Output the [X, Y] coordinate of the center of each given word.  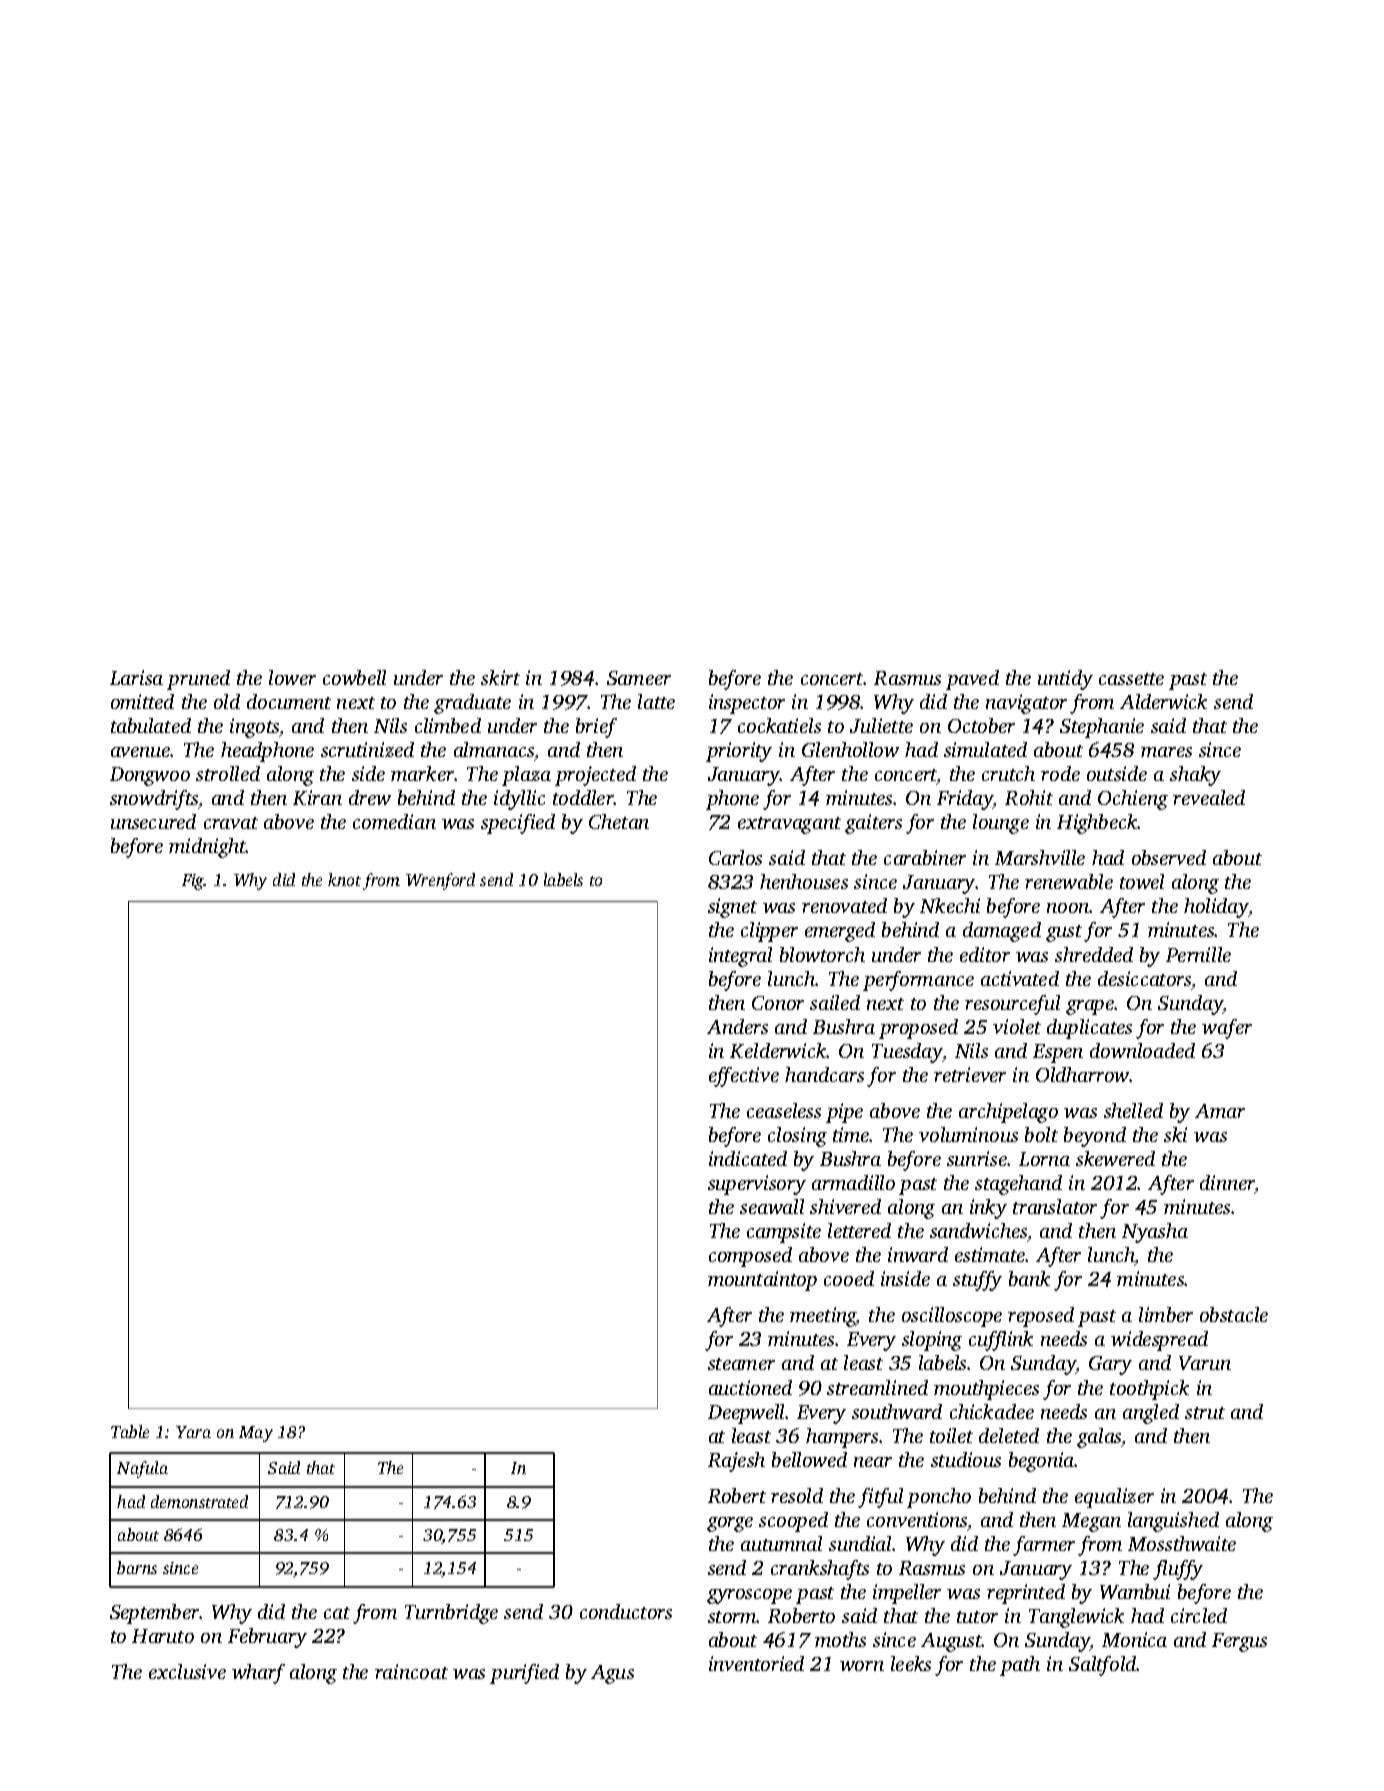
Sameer [639, 678]
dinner [1227, 1182]
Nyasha [1155, 1233]
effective [744, 1077]
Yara [193, 1432]
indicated [748, 1158]
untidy [1065, 680]
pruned [198, 680]
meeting [823, 1317]
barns [137, 1567]
